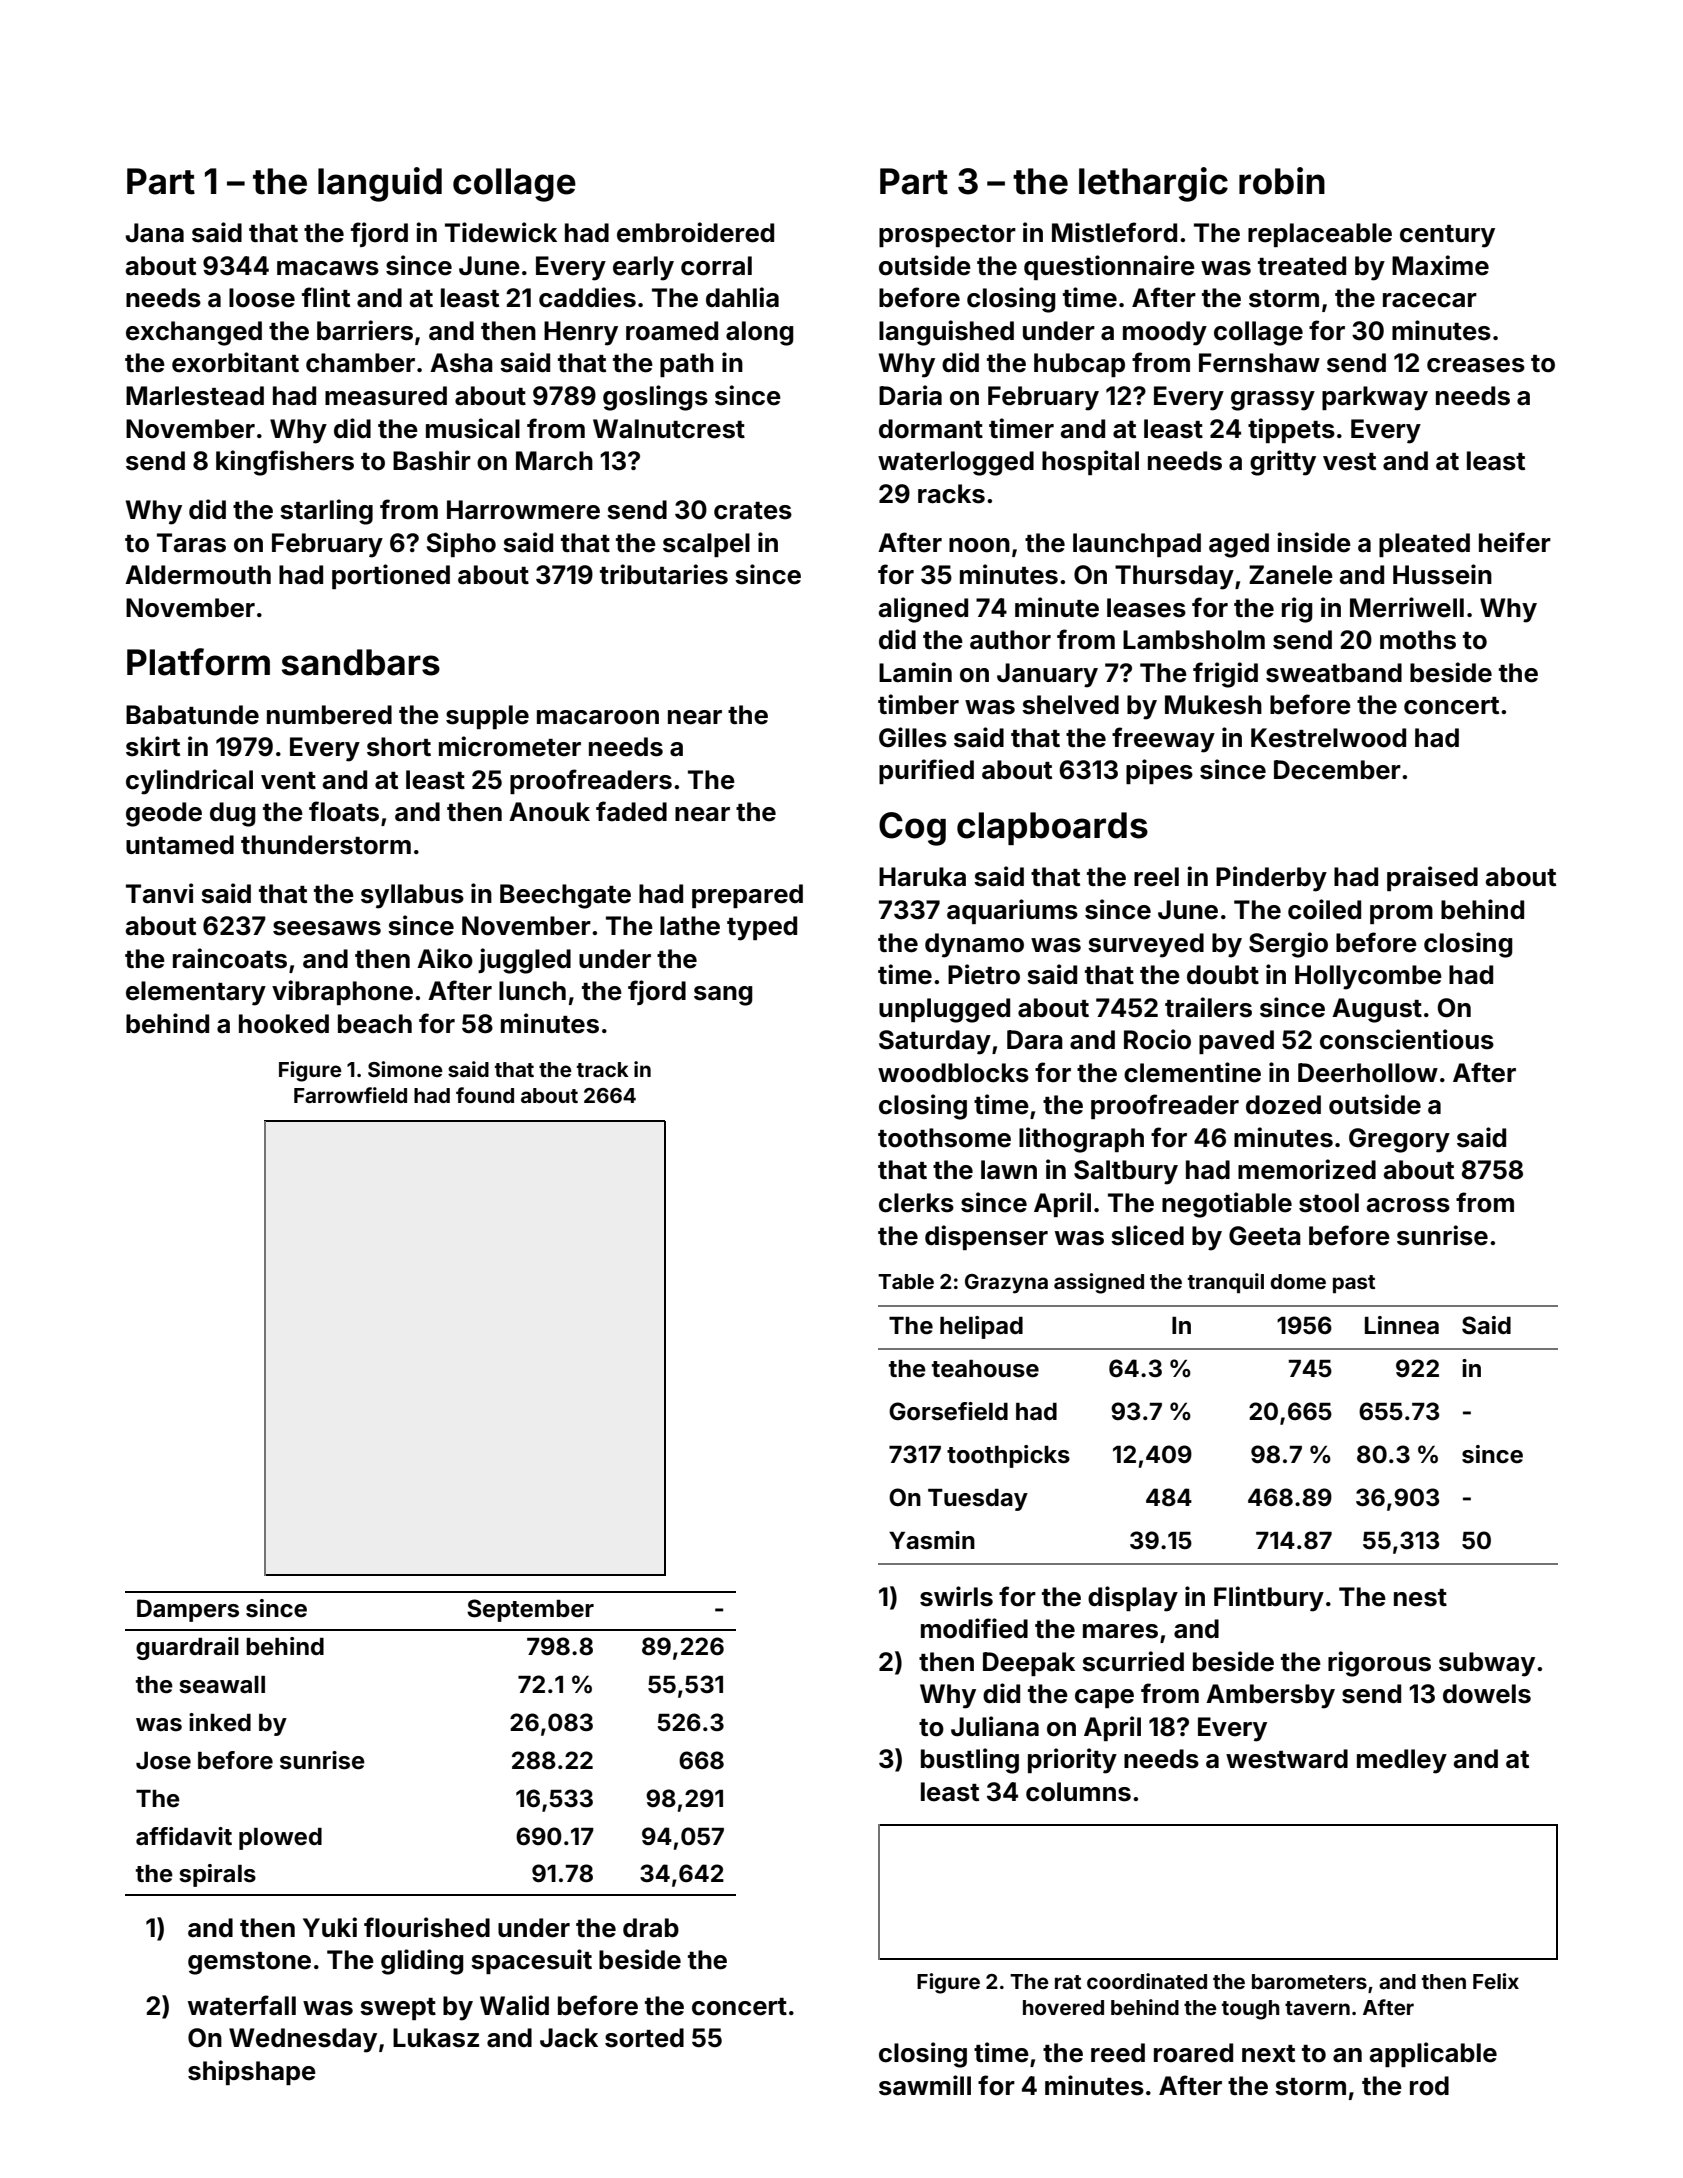 Image resolution: width=1683 pixels, height=2178 pixels. Describe the element at coordinates (1282, 181) in the page. I see `robin` at that location.
